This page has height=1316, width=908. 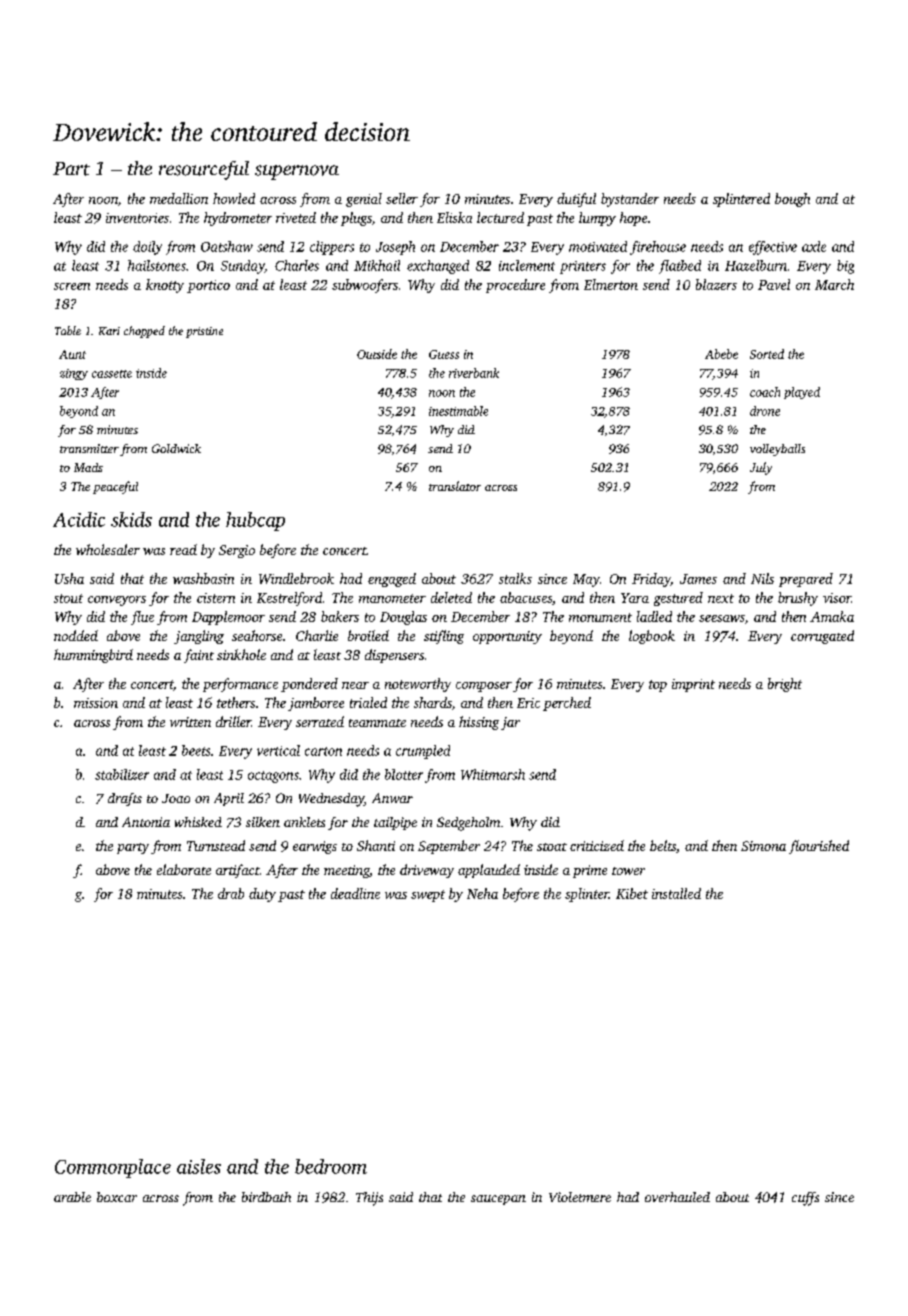 I want to click on seahorse, so click(x=257, y=635).
